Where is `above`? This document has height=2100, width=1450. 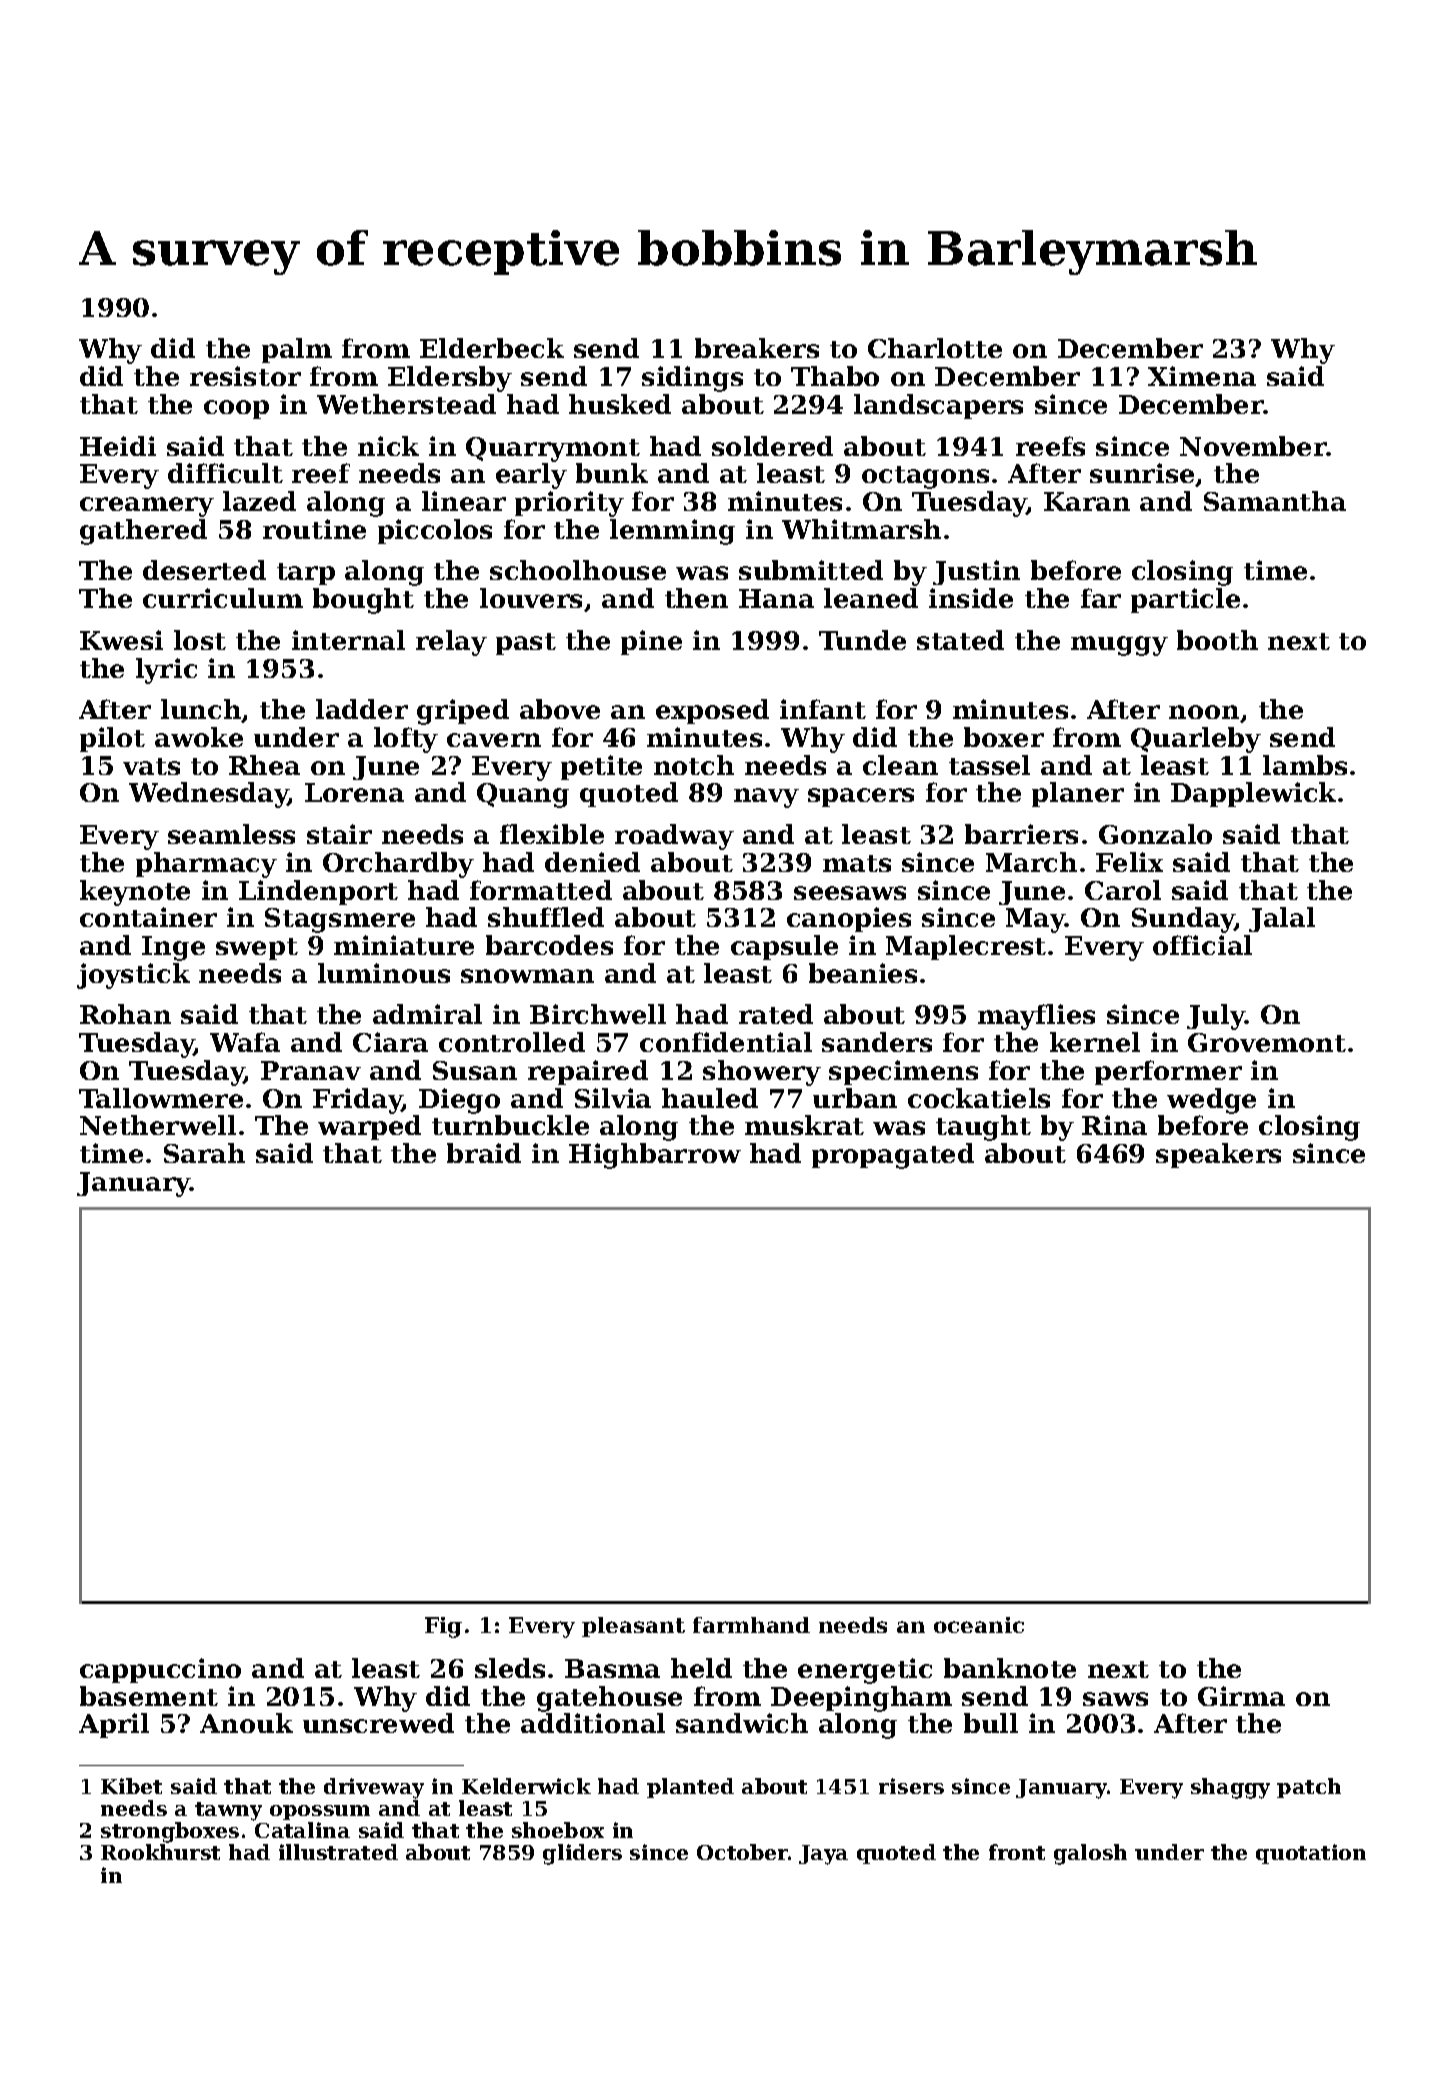 above is located at coordinates (560, 709).
